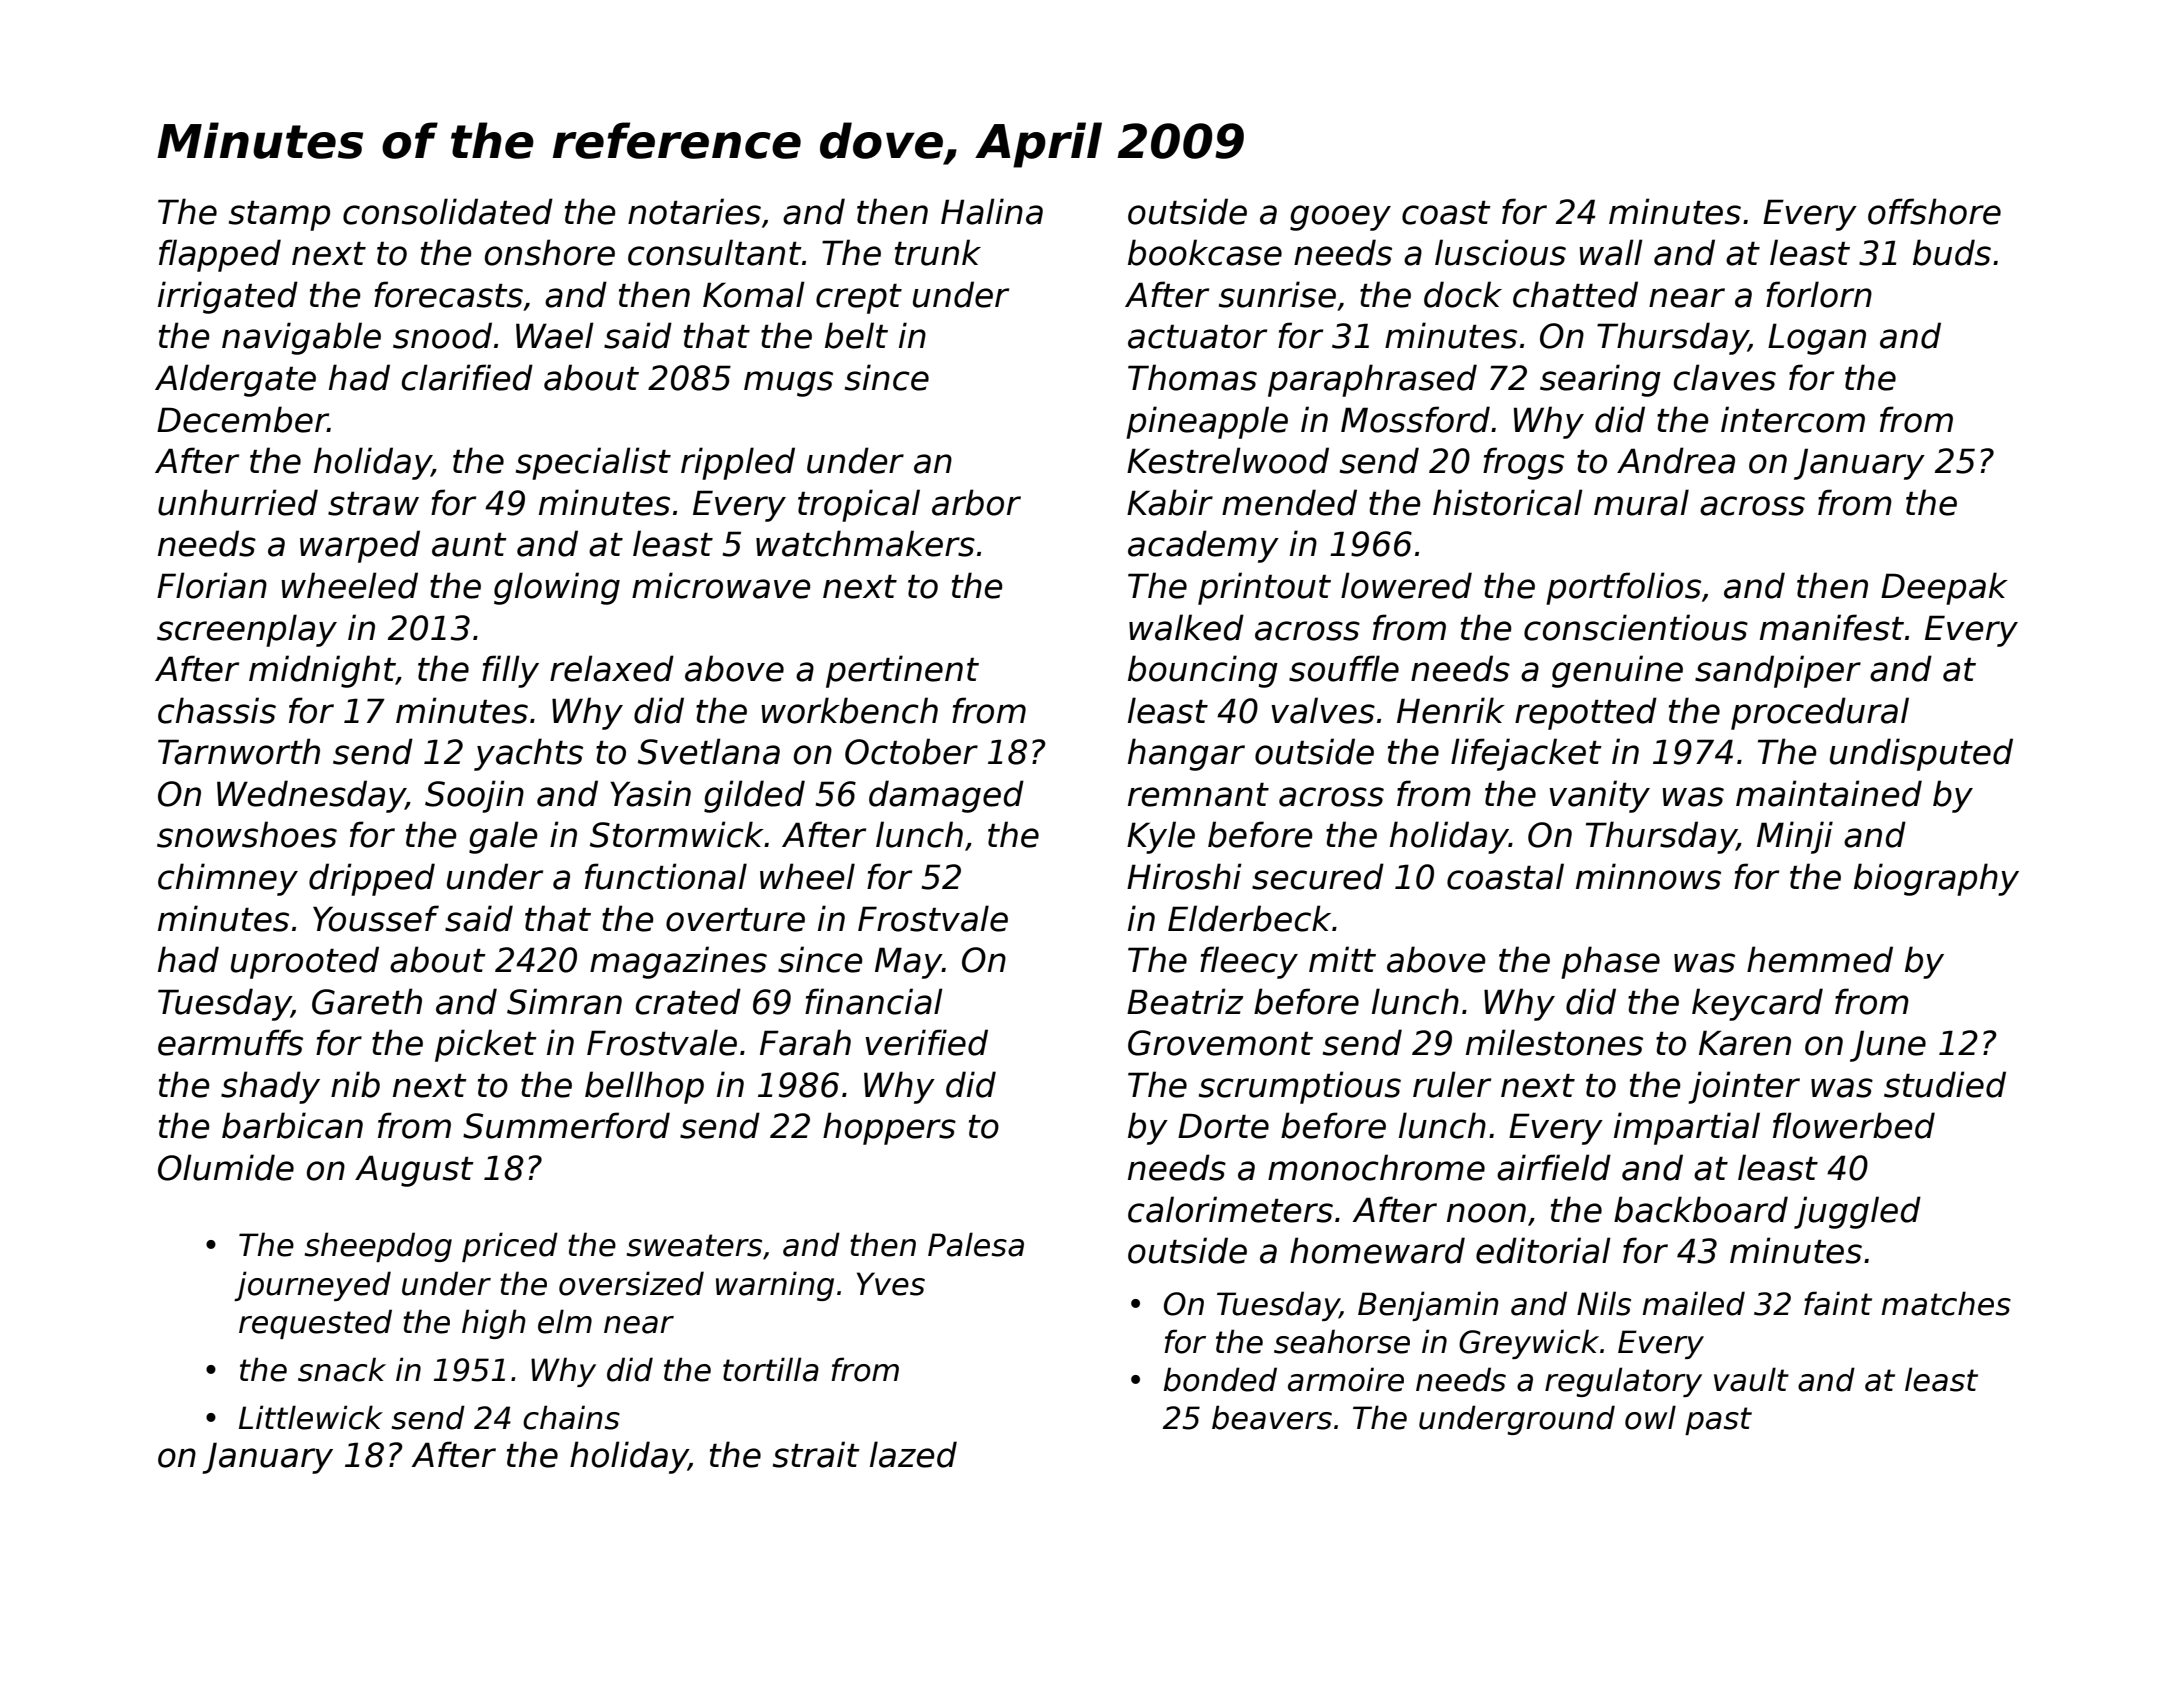 Image resolution: width=2178 pixels, height=1683 pixels. Describe the element at coordinates (738, 463) in the image. I see `rippled` at that location.
